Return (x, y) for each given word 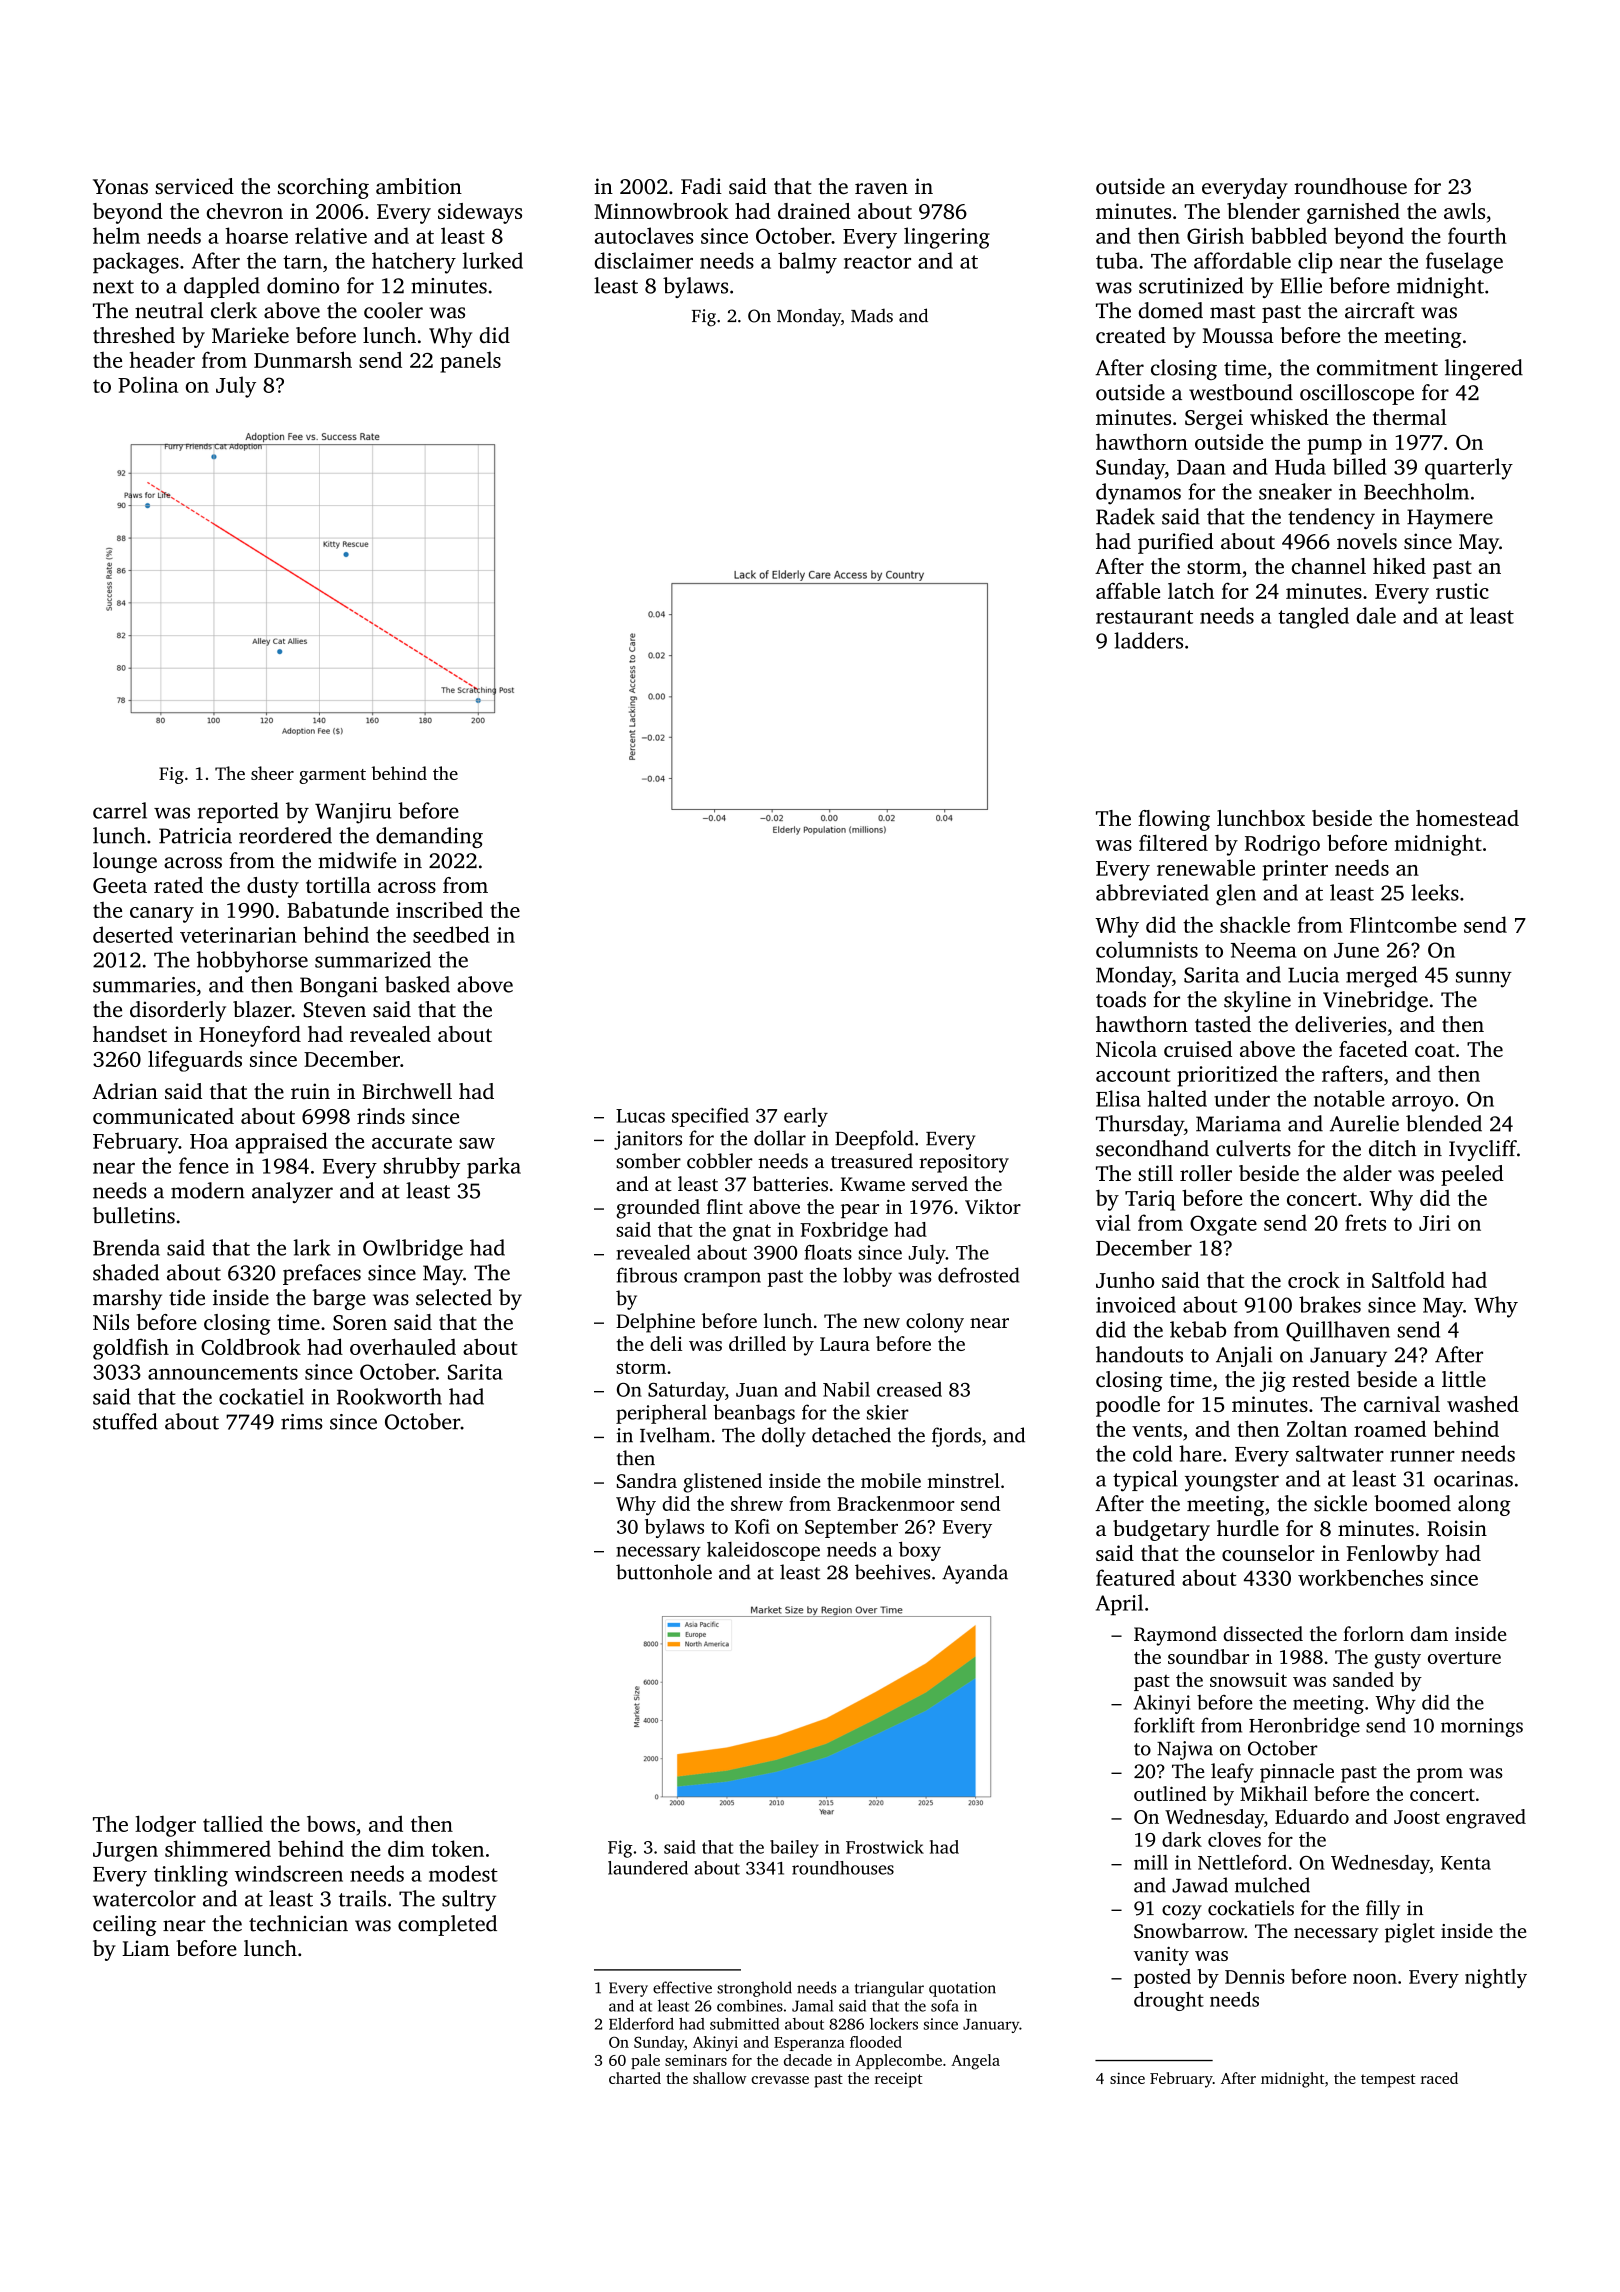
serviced (194, 186)
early (806, 1117)
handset (130, 1034)
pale (645, 2061)
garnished (1353, 213)
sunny (1484, 979)
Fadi (701, 186)
